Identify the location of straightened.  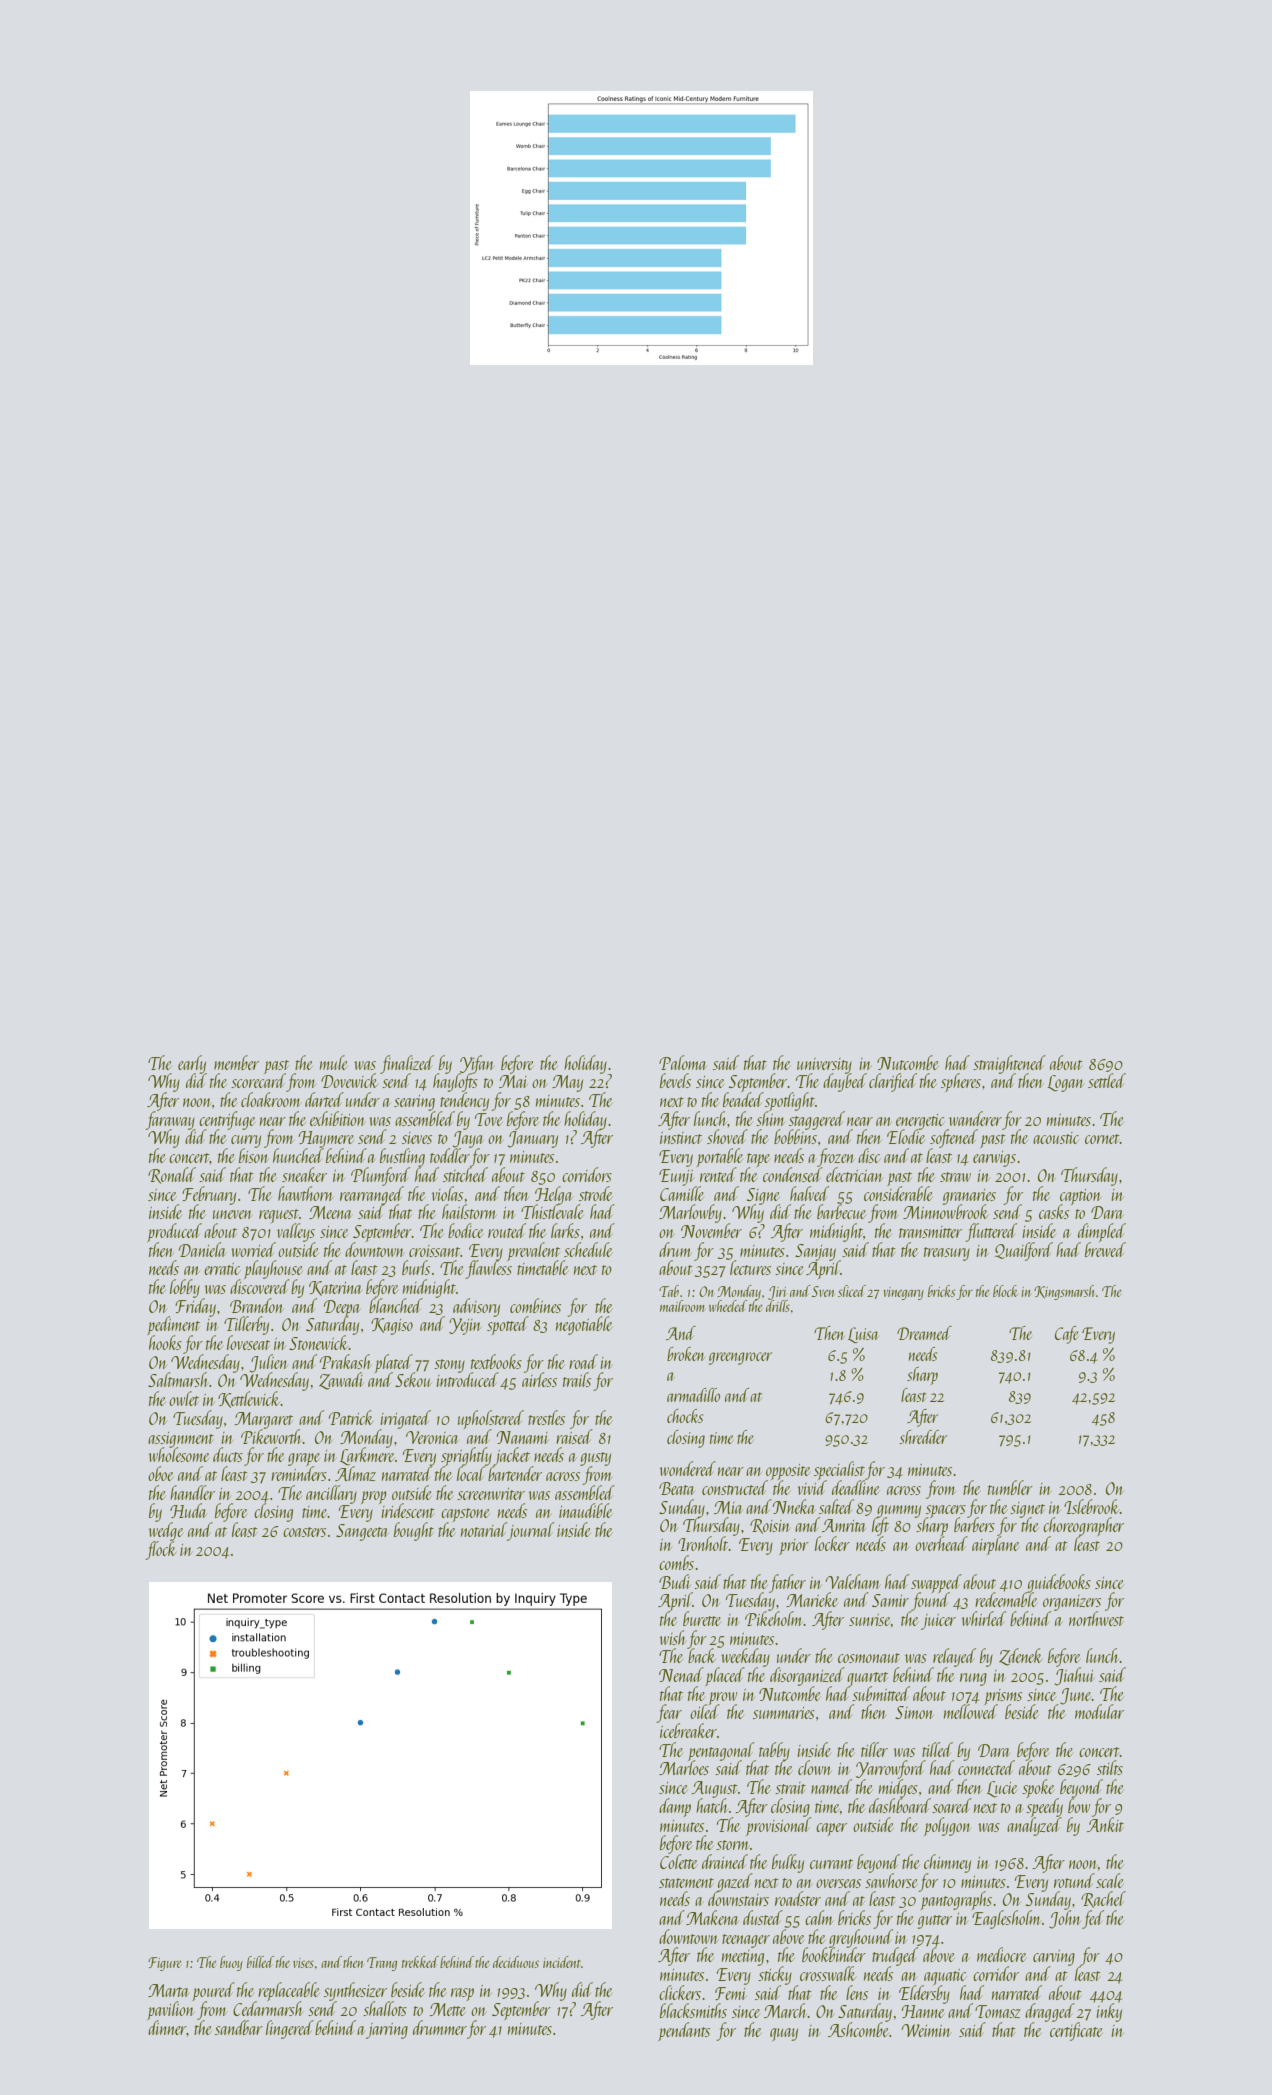
(1009, 1064).
